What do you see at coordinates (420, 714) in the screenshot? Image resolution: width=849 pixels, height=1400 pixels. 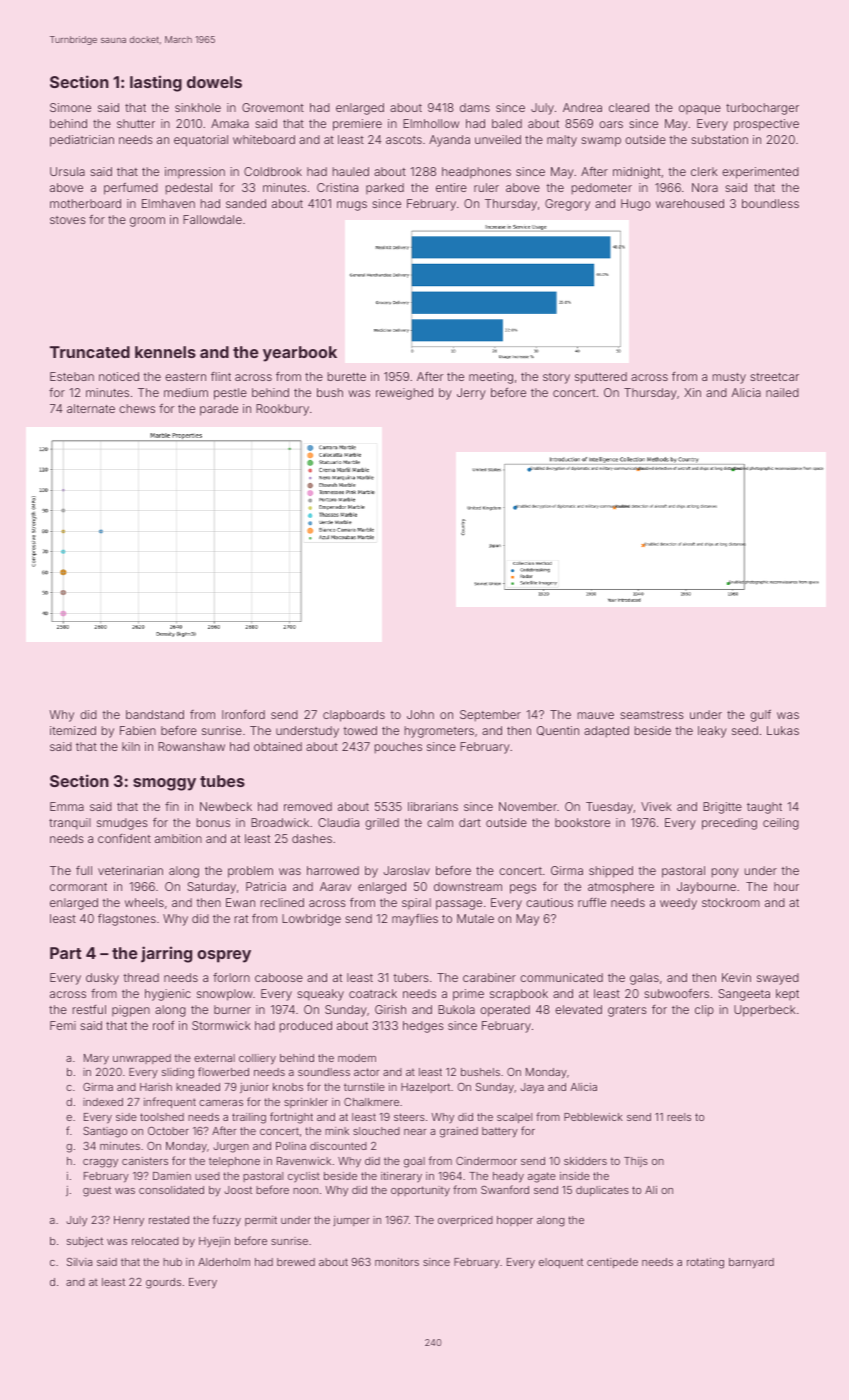 I see `John` at bounding box center [420, 714].
